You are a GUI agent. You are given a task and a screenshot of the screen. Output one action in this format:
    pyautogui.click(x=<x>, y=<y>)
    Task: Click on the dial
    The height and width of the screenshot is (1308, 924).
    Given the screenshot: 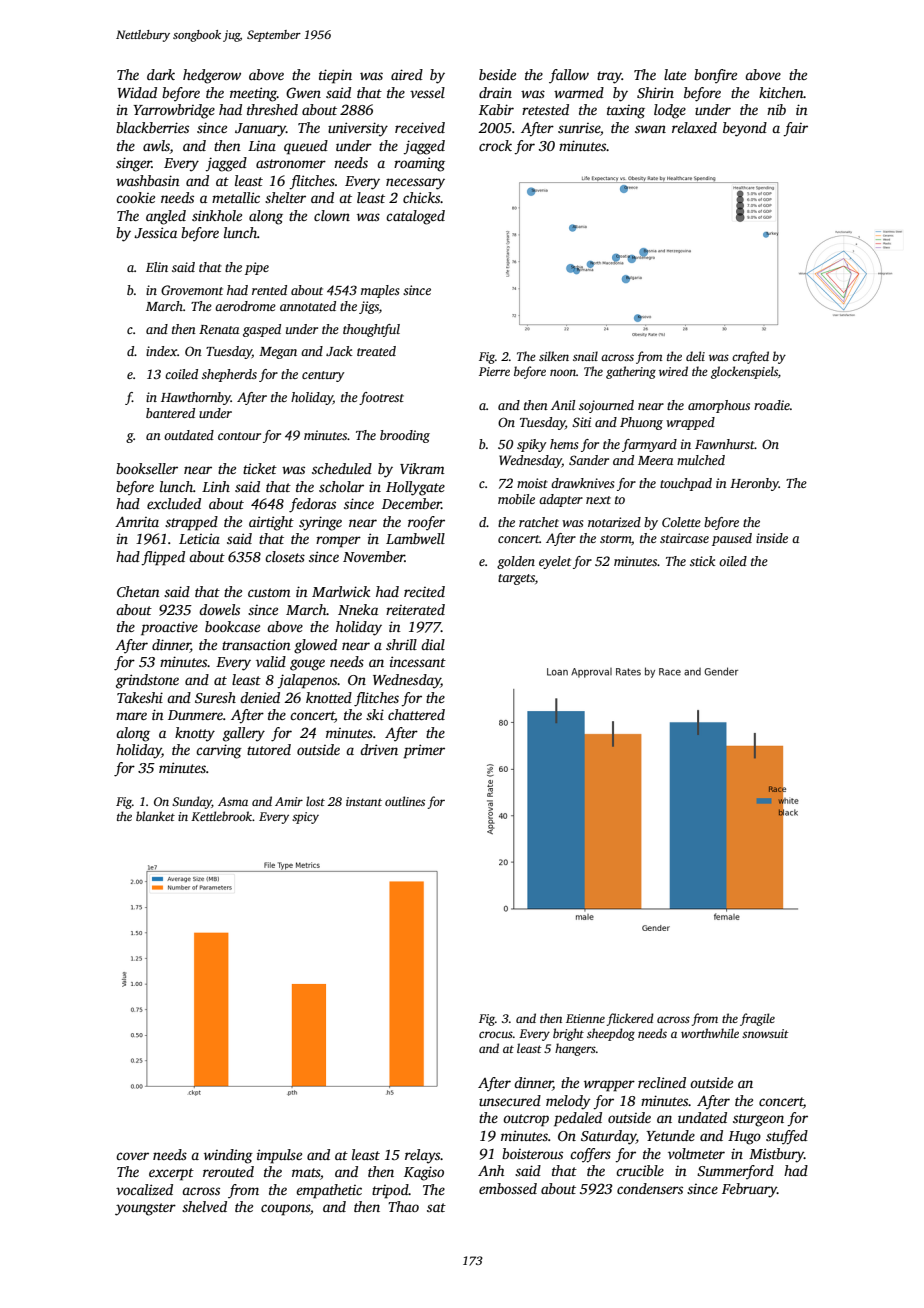 What is the action you would take?
    pyautogui.click(x=433, y=644)
